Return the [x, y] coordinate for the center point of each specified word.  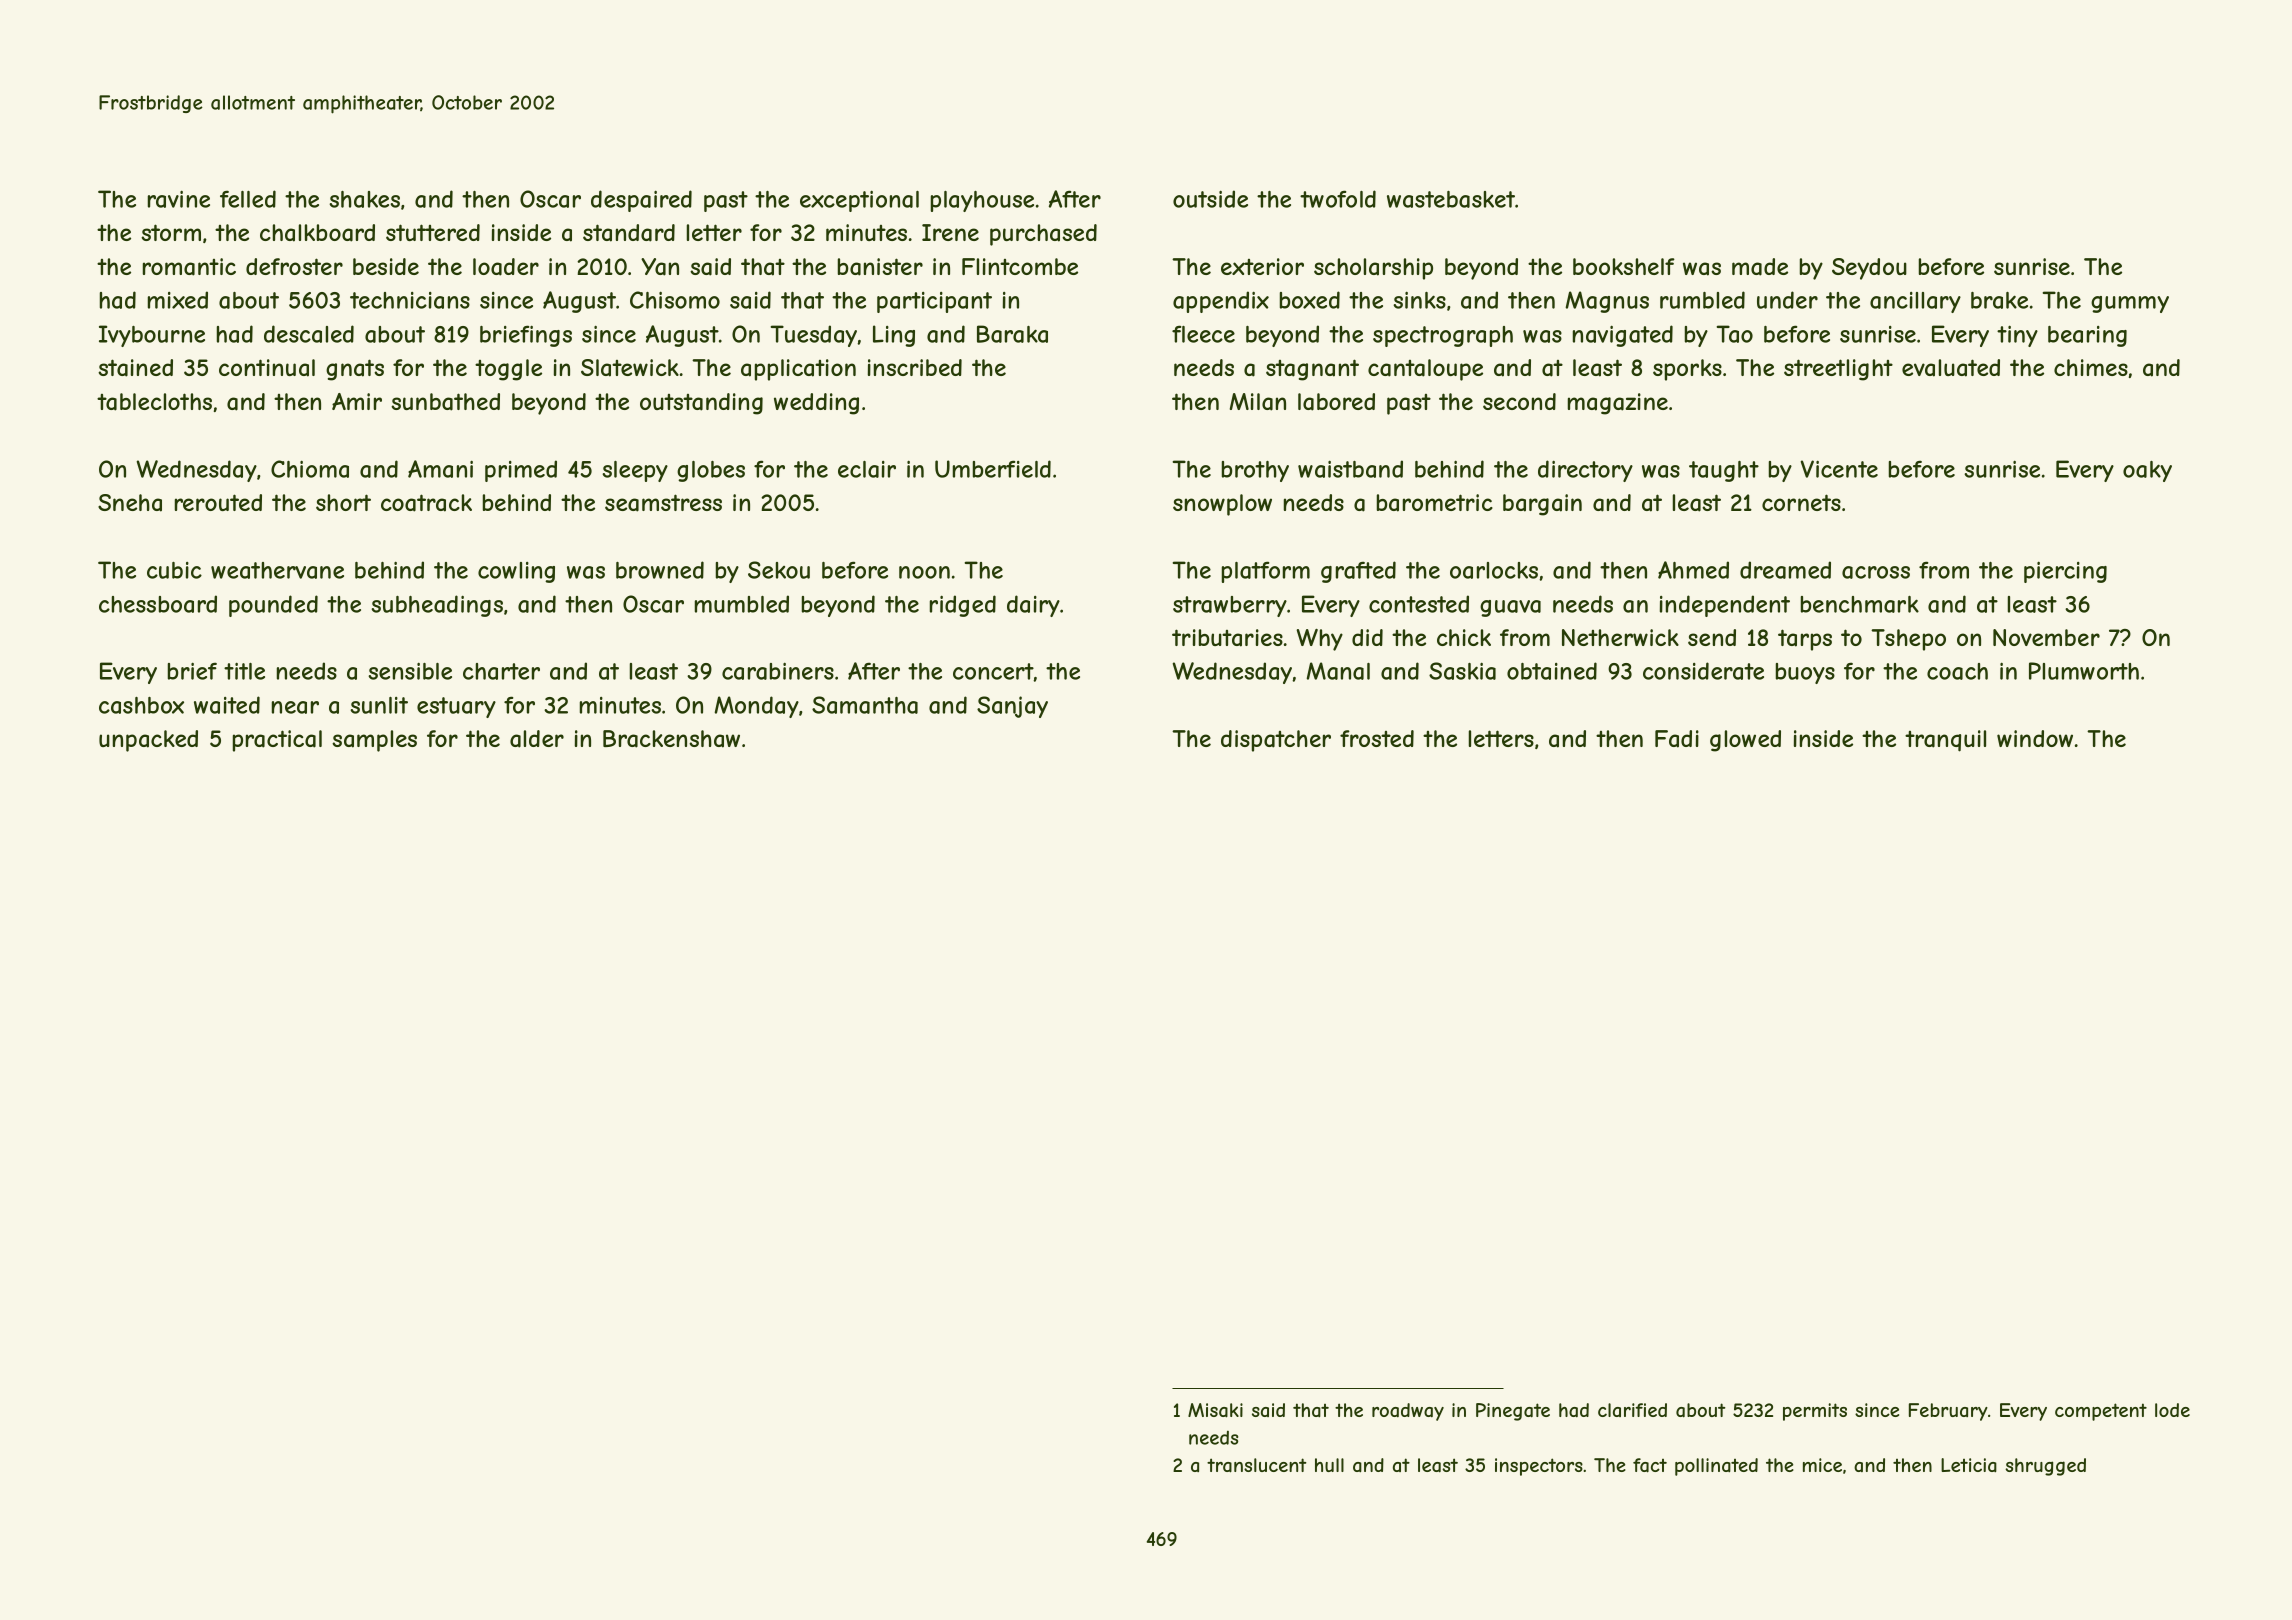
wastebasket [1451, 199]
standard [629, 233]
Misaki [1215, 1410]
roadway [1408, 1412]
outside [1210, 199]
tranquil [1945, 741]
